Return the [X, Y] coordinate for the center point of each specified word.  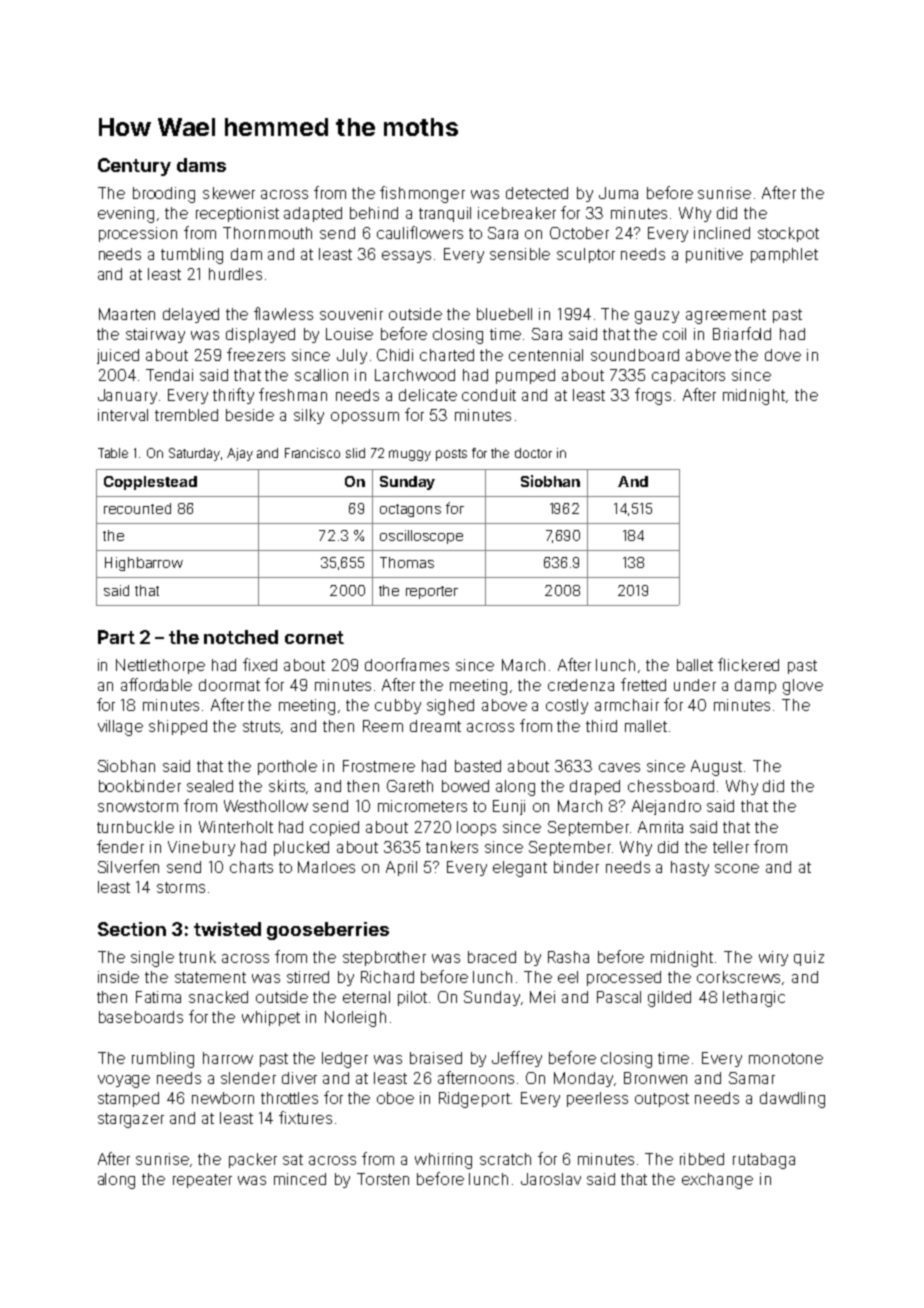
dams [201, 165]
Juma [618, 193]
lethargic [754, 999]
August [716, 768]
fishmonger [422, 194]
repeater [202, 1181]
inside [118, 977]
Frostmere [379, 766]
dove [783, 355]
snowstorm [138, 806]
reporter [432, 592]
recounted [137, 508]
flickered [748, 664]
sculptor [586, 255]
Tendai [169, 375]
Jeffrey [517, 1059]
